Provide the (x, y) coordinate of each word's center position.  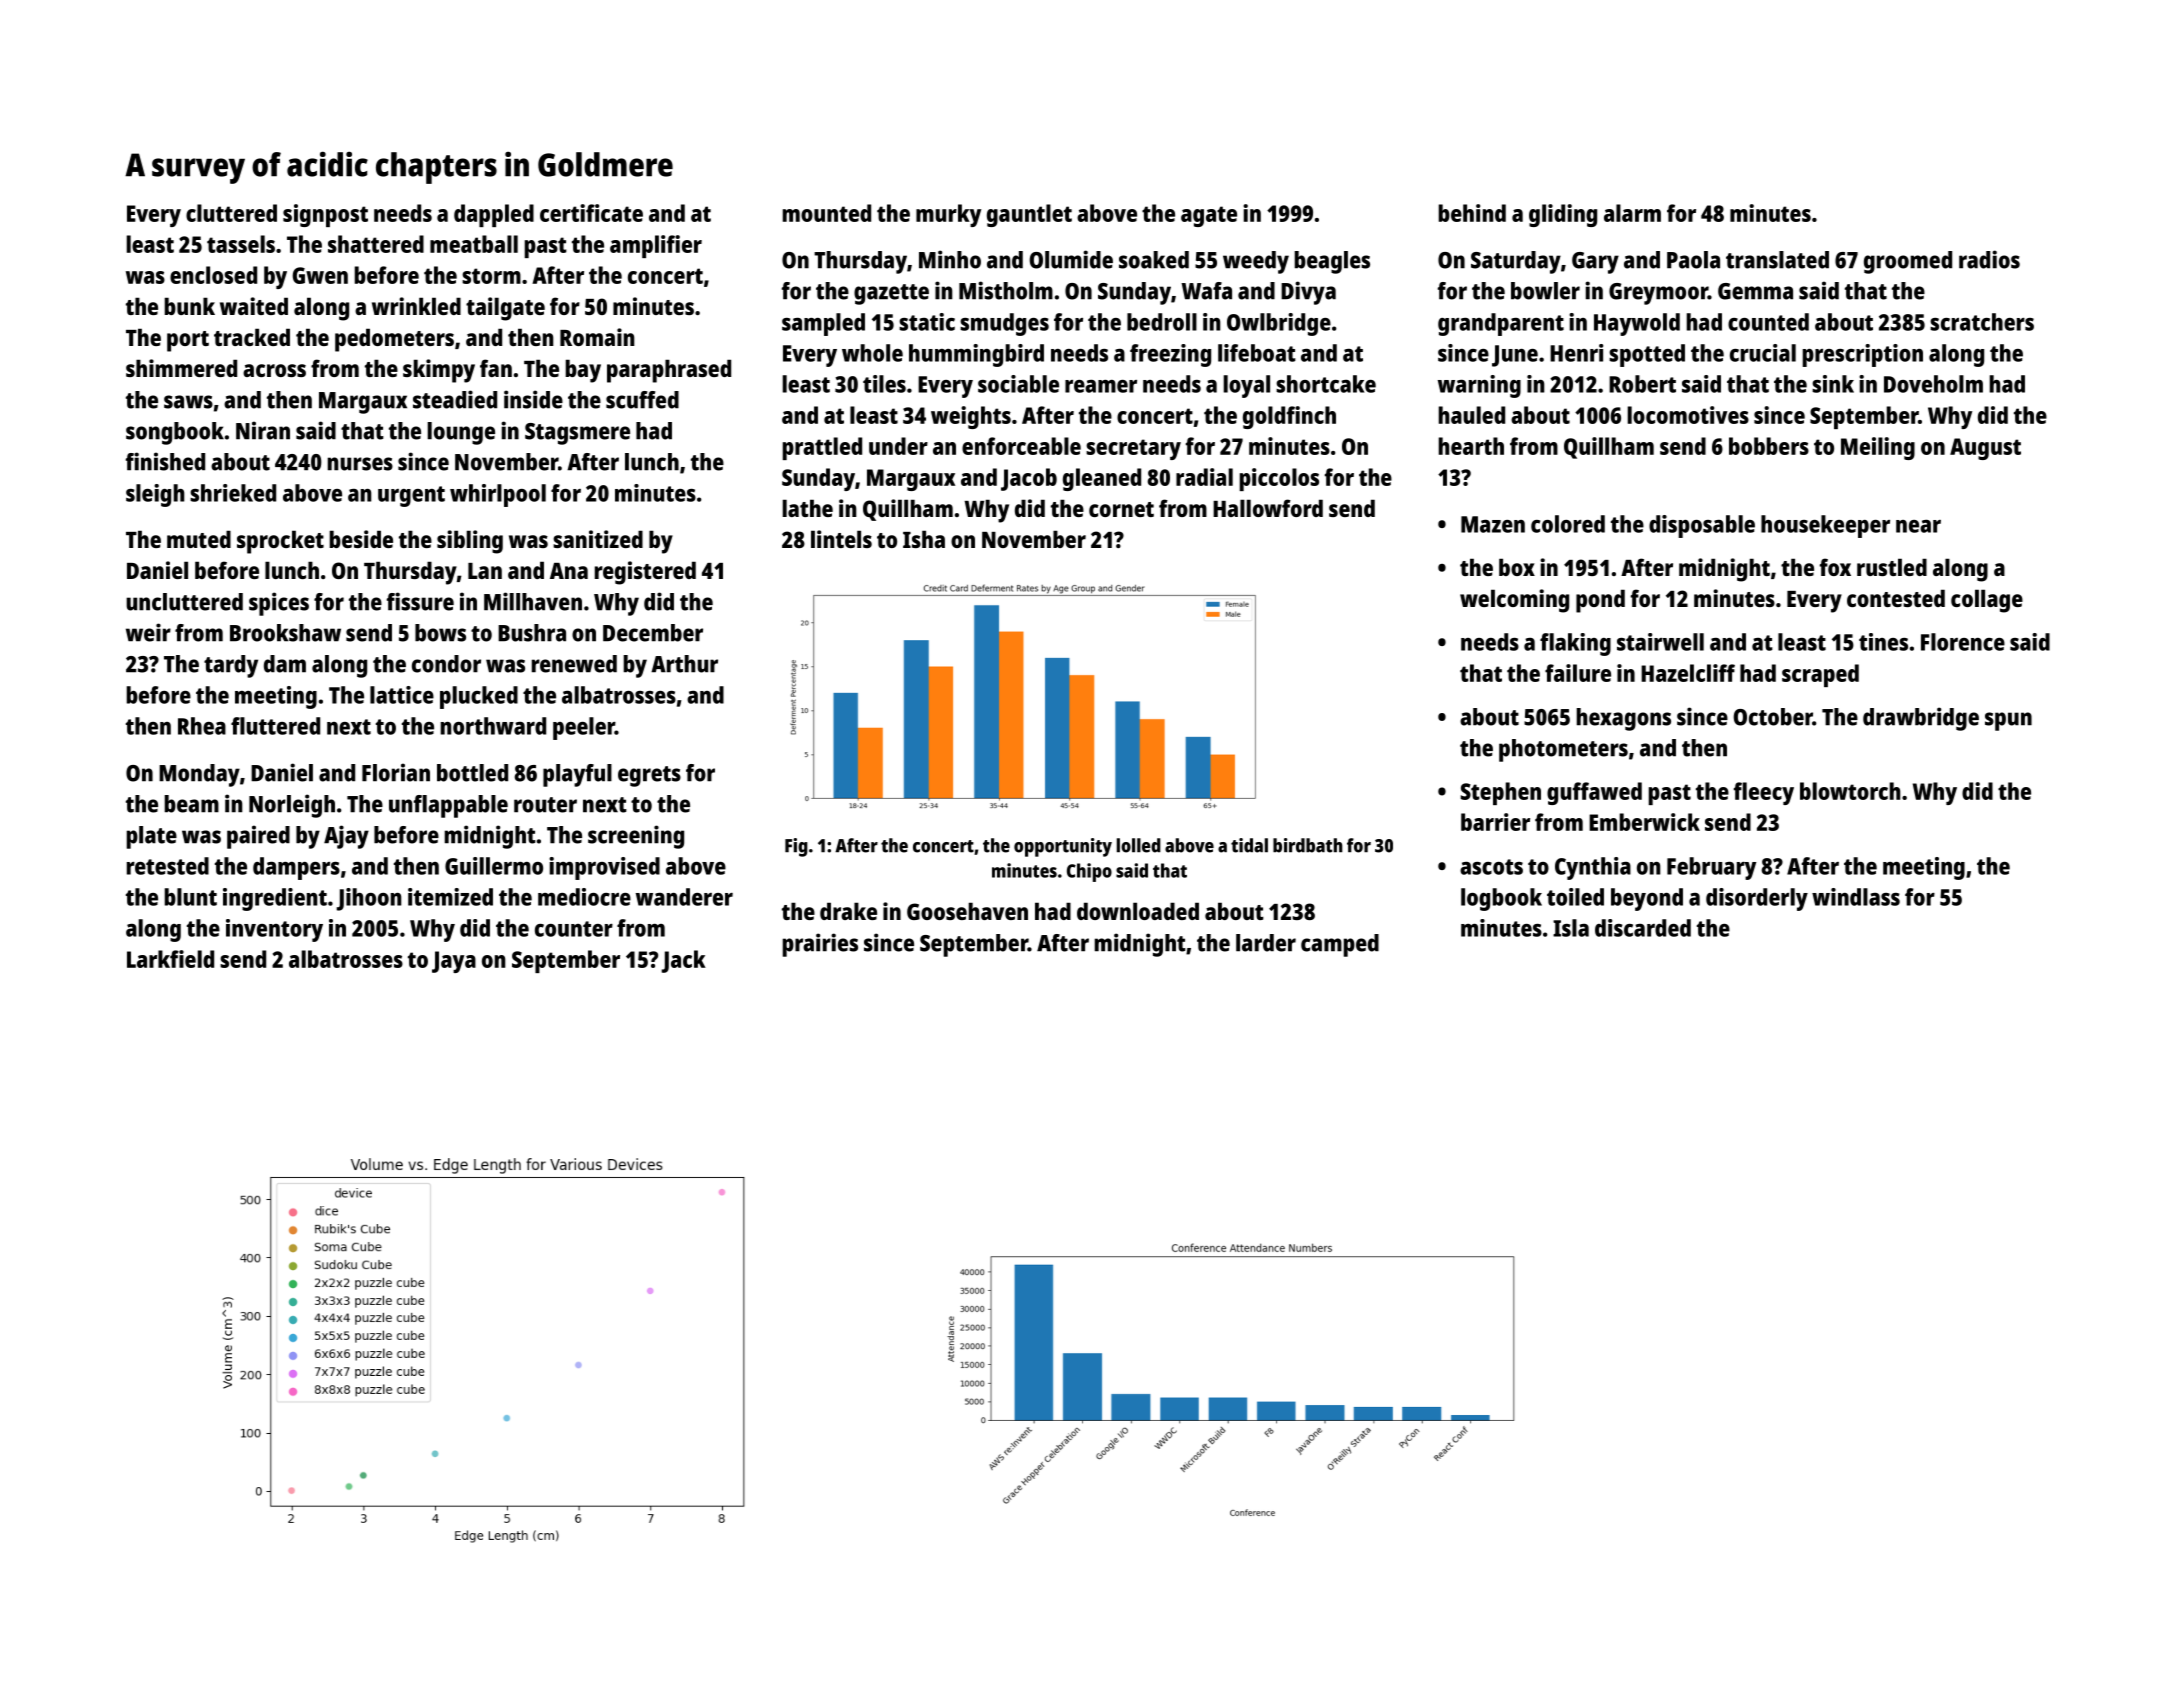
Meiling (1878, 448)
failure (1578, 673)
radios (1989, 259)
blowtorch (1850, 791)
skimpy (439, 371)
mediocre (584, 897)
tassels (241, 244)
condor (446, 664)
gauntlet (1029, 215)
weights (971, 417)
